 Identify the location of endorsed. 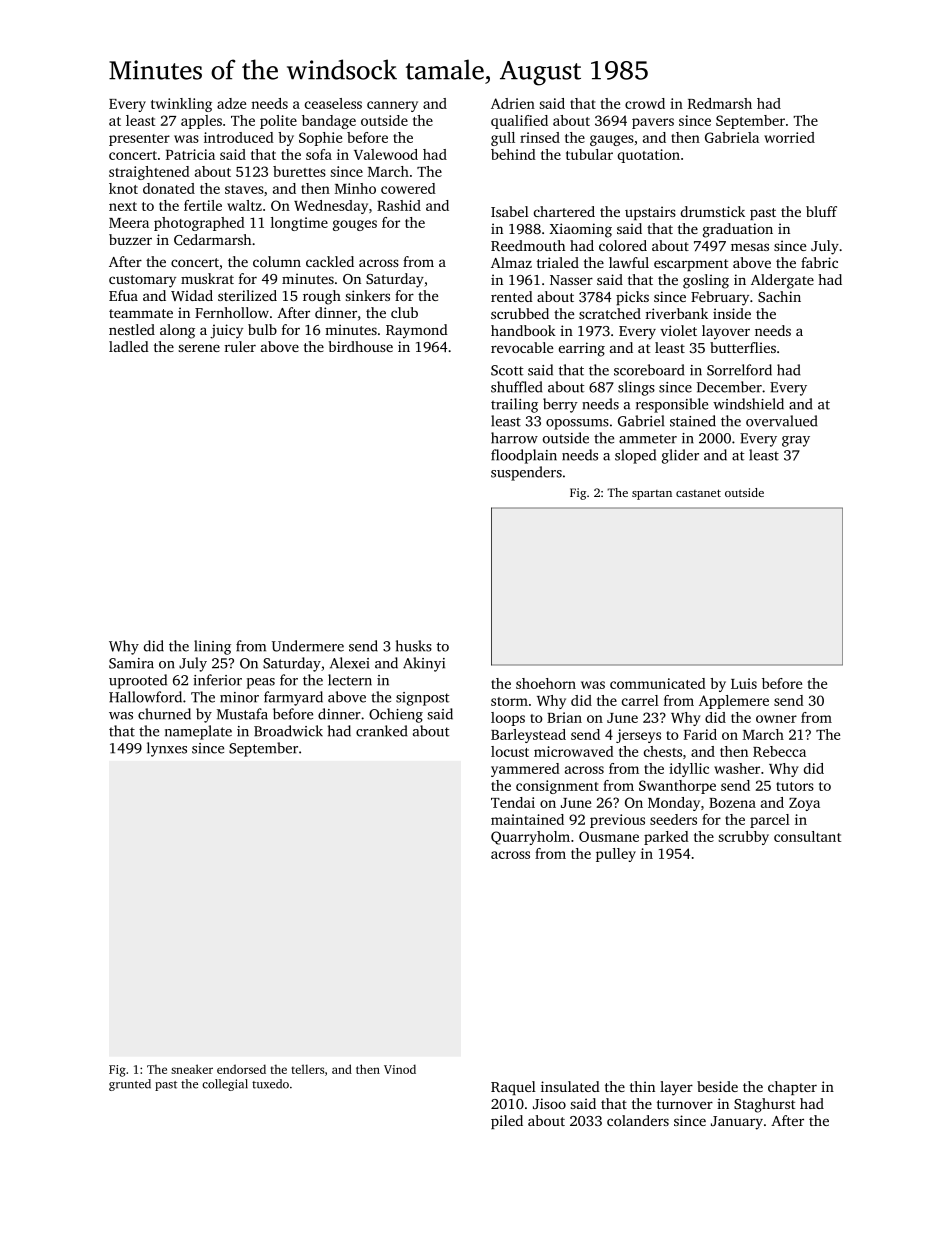
(241, 1069).
